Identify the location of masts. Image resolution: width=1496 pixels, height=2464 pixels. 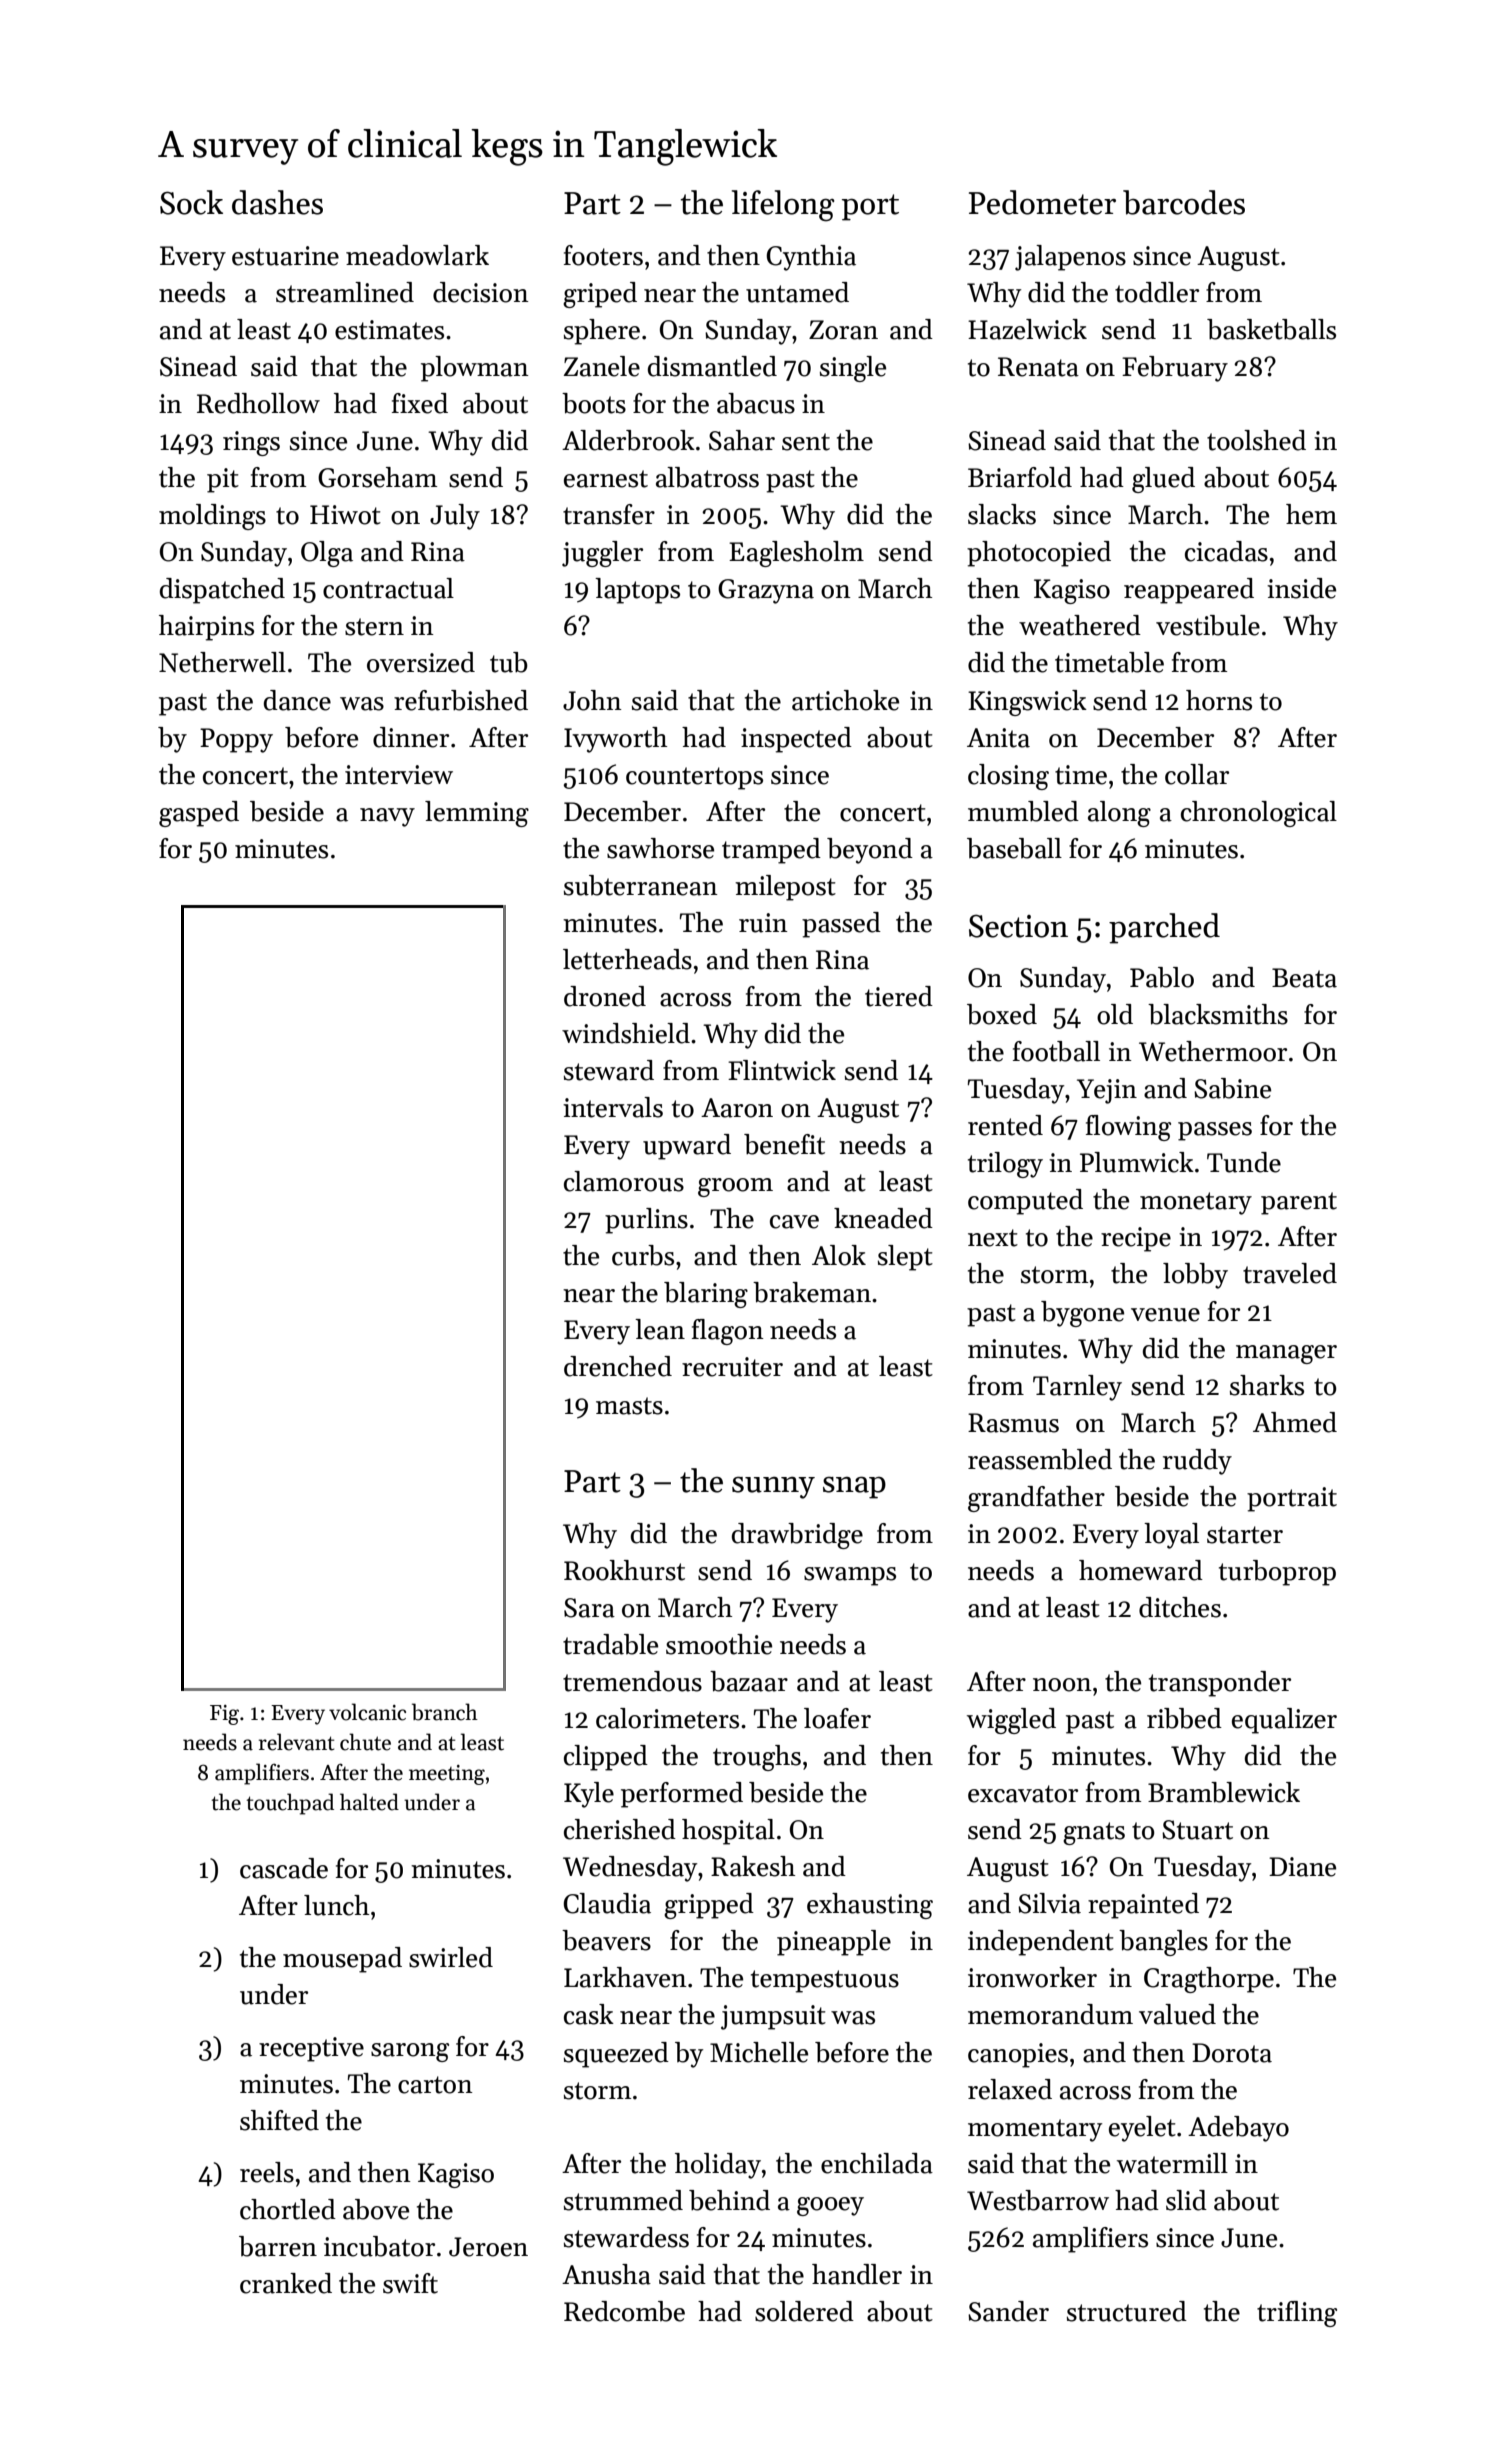
(629, 1406).
